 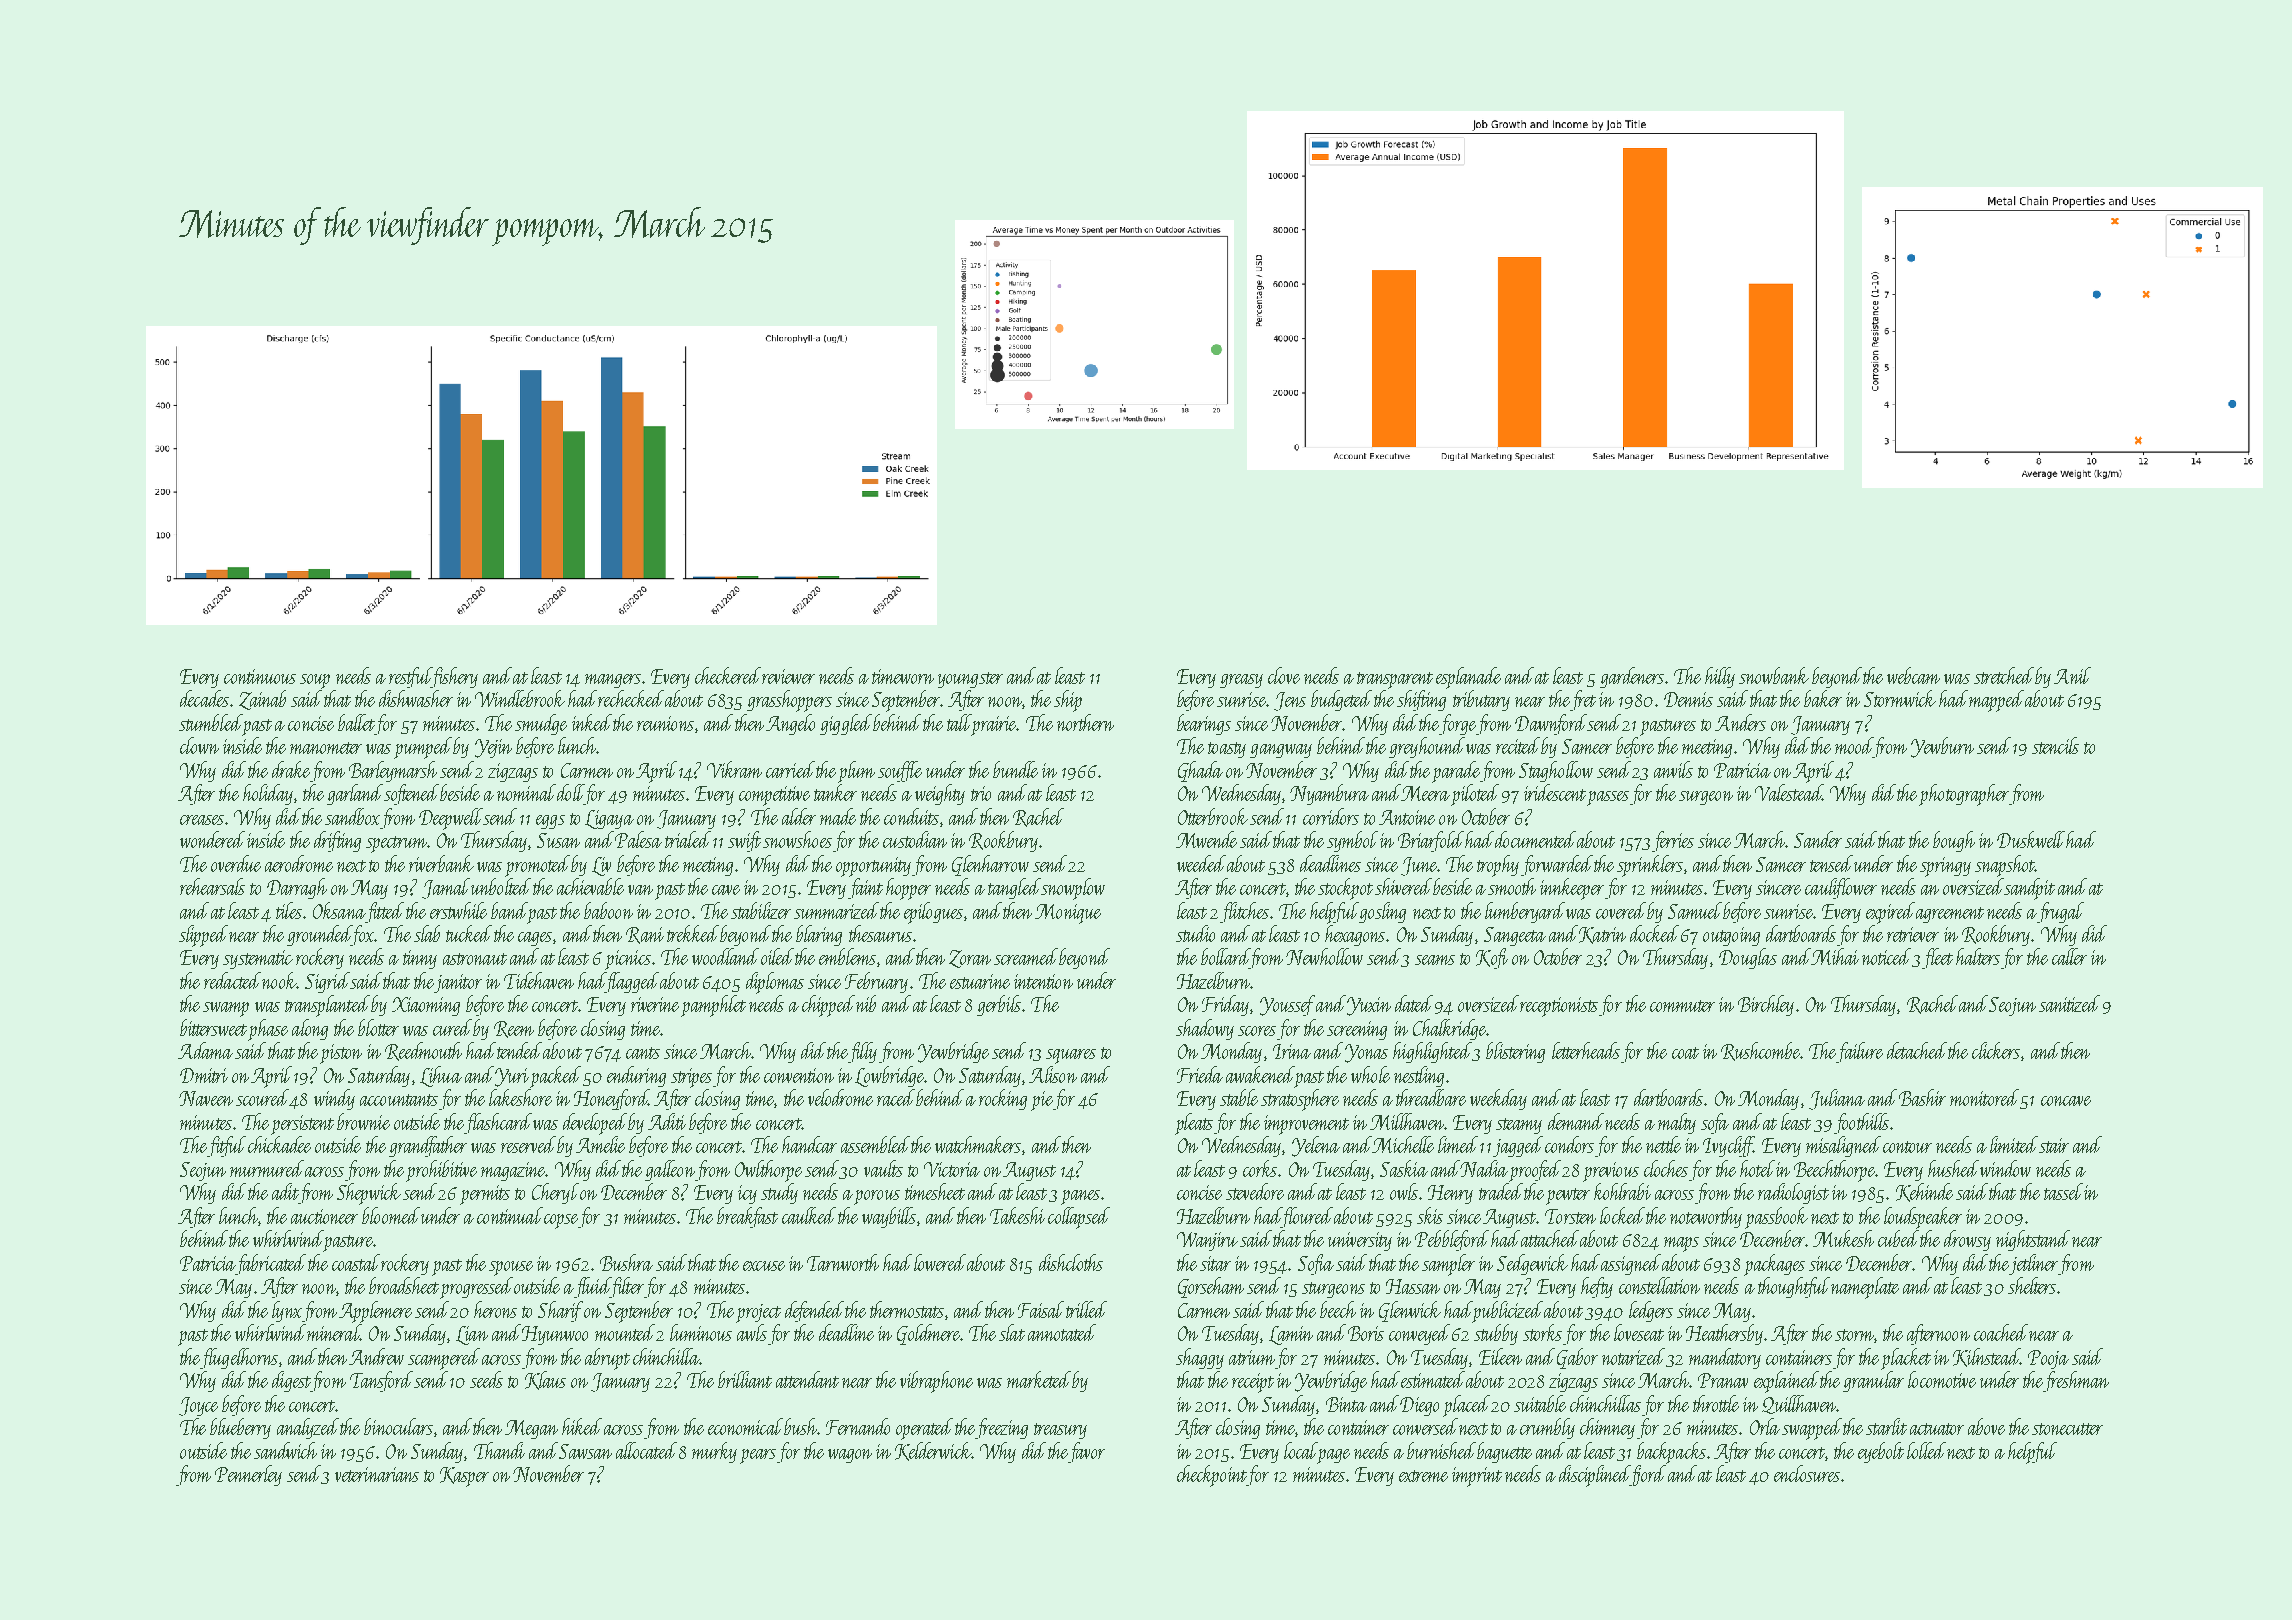 What do you see at coordinates (510, 1215) in the image?
I see `continual` at bounding box center [510, 1215].
